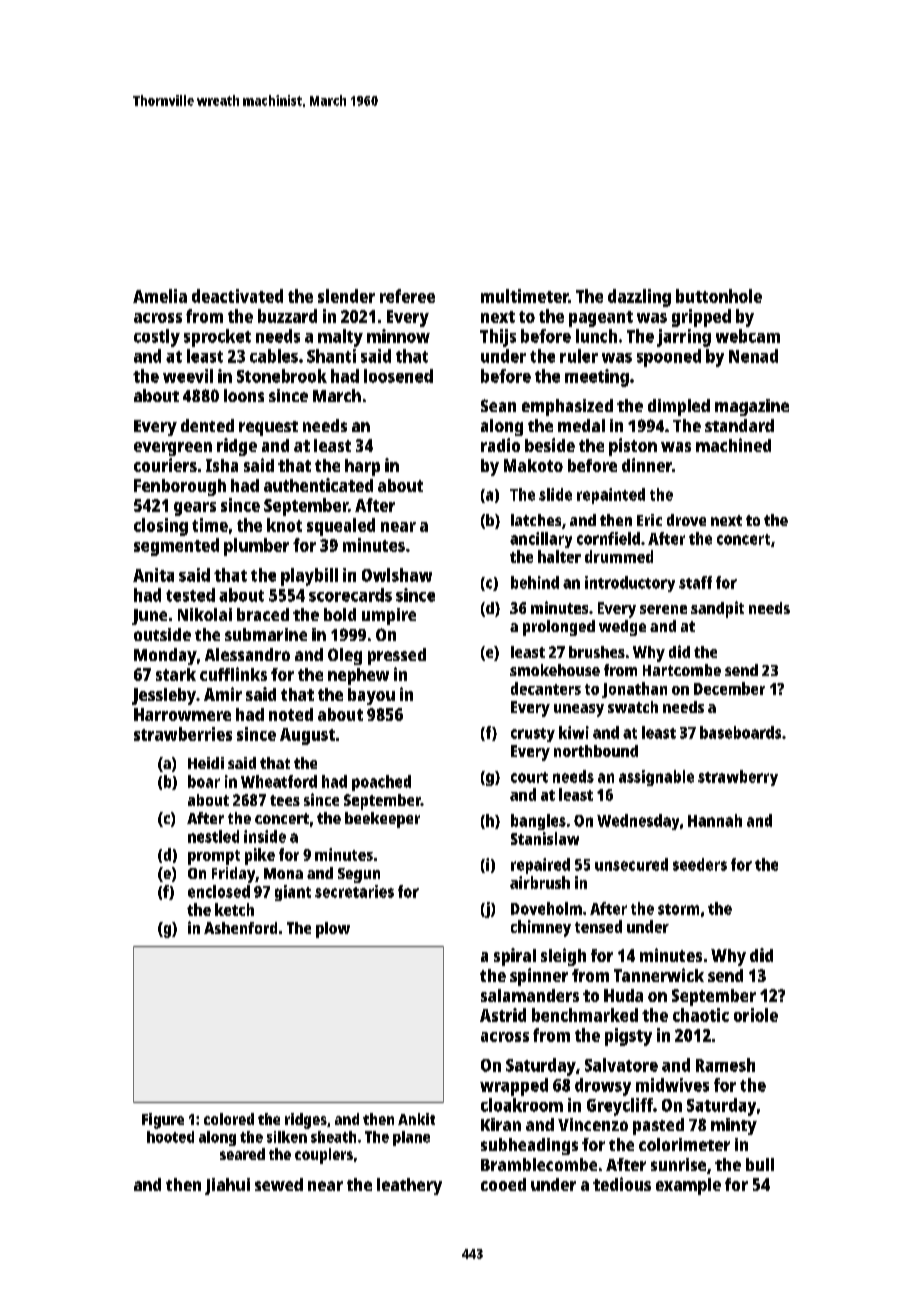  Describe the element at coordinates (227, 1186) in the screenshot. I see `Jiahui` at that location.
